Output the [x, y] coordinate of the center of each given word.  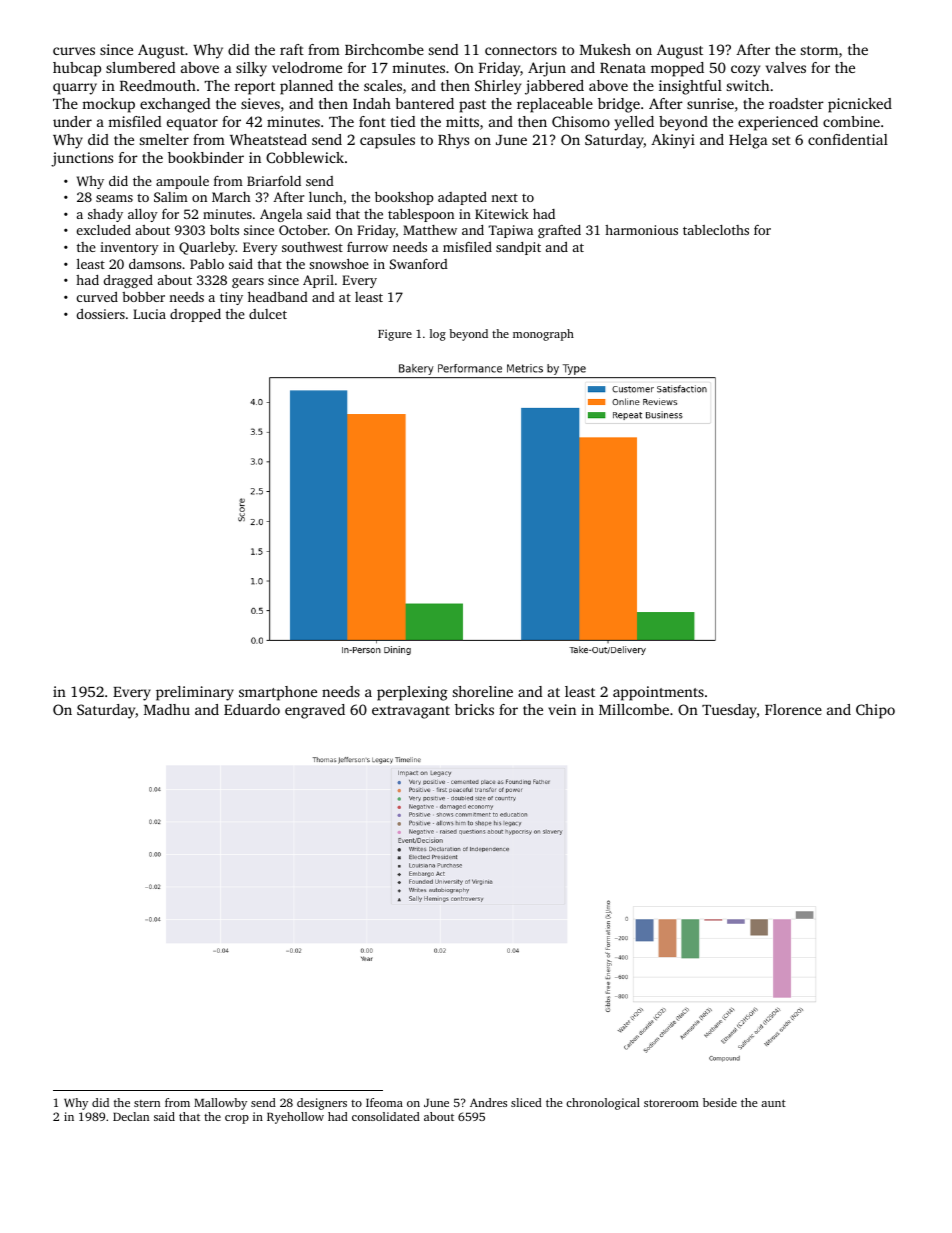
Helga [748, 141]
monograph [543, 335]
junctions [82, 159]
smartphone [278, 693]
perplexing [412, 693]
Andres [488, 1102]
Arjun [547, 69]
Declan [131, 1116]
